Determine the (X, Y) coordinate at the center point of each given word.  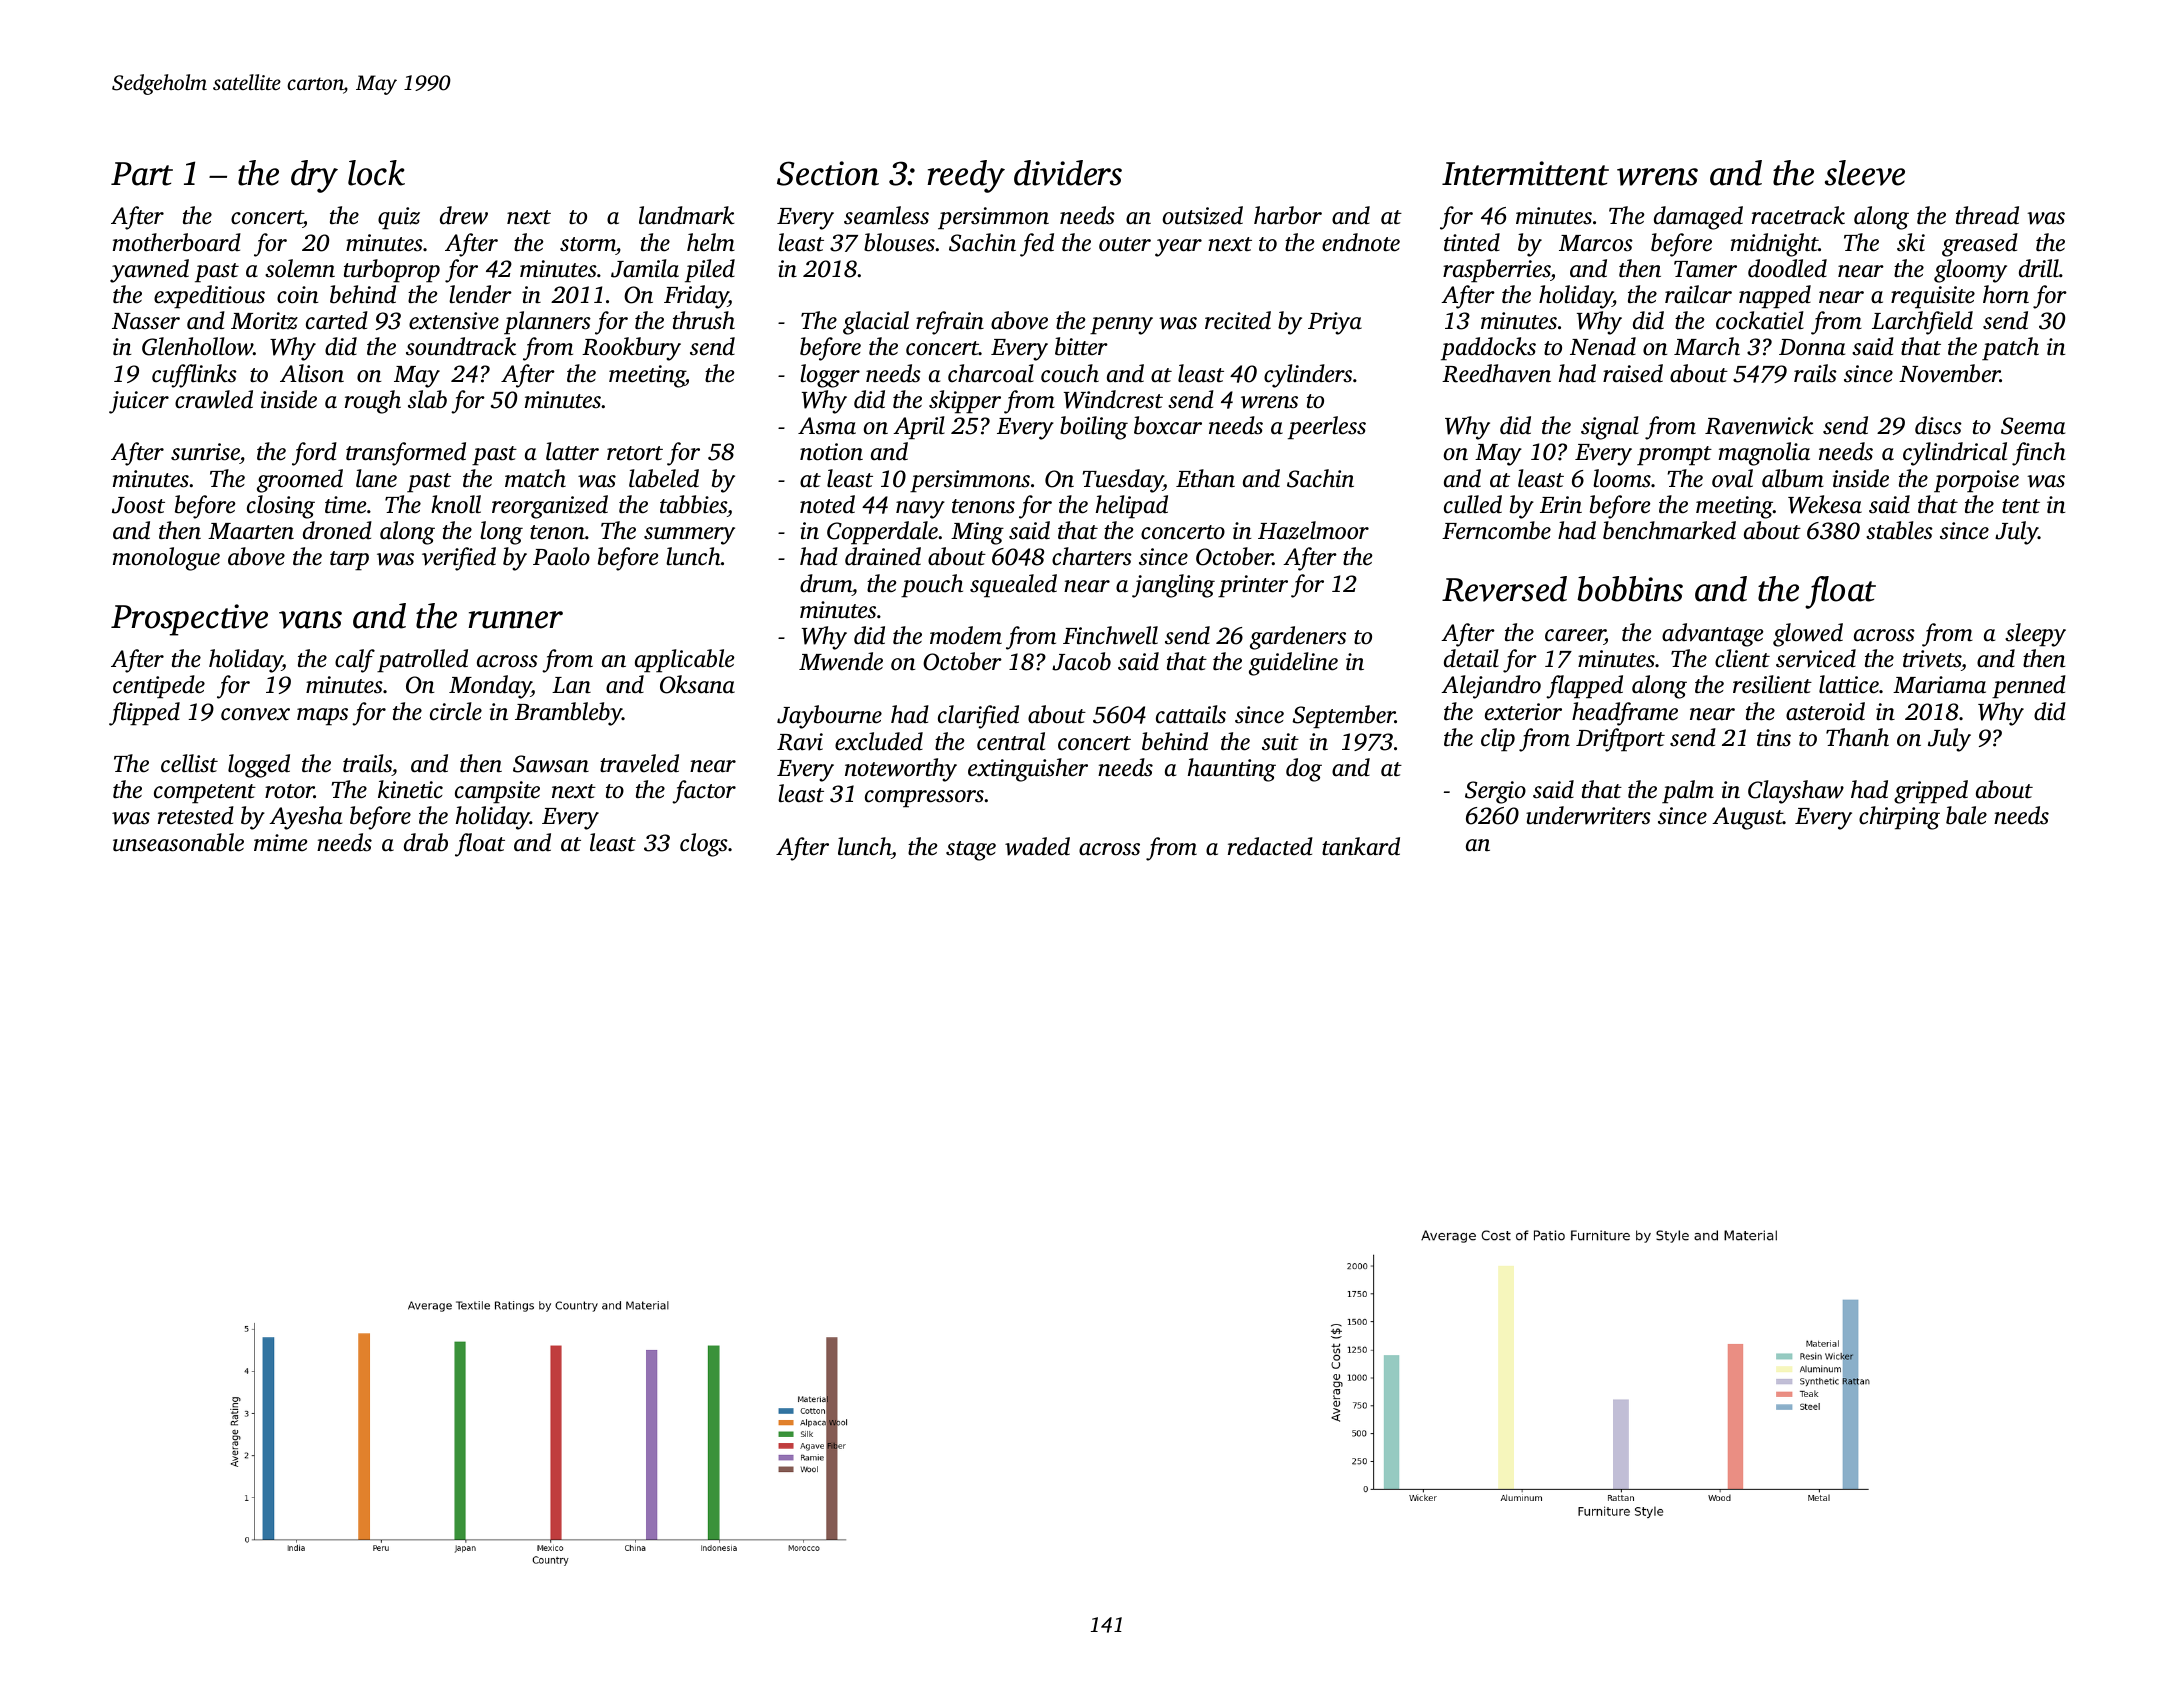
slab (427, 399)
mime (281, 843)
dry (314, 176)
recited (1238, 320)
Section (828, 173)
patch (2010, 349)
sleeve (1865, 173)
